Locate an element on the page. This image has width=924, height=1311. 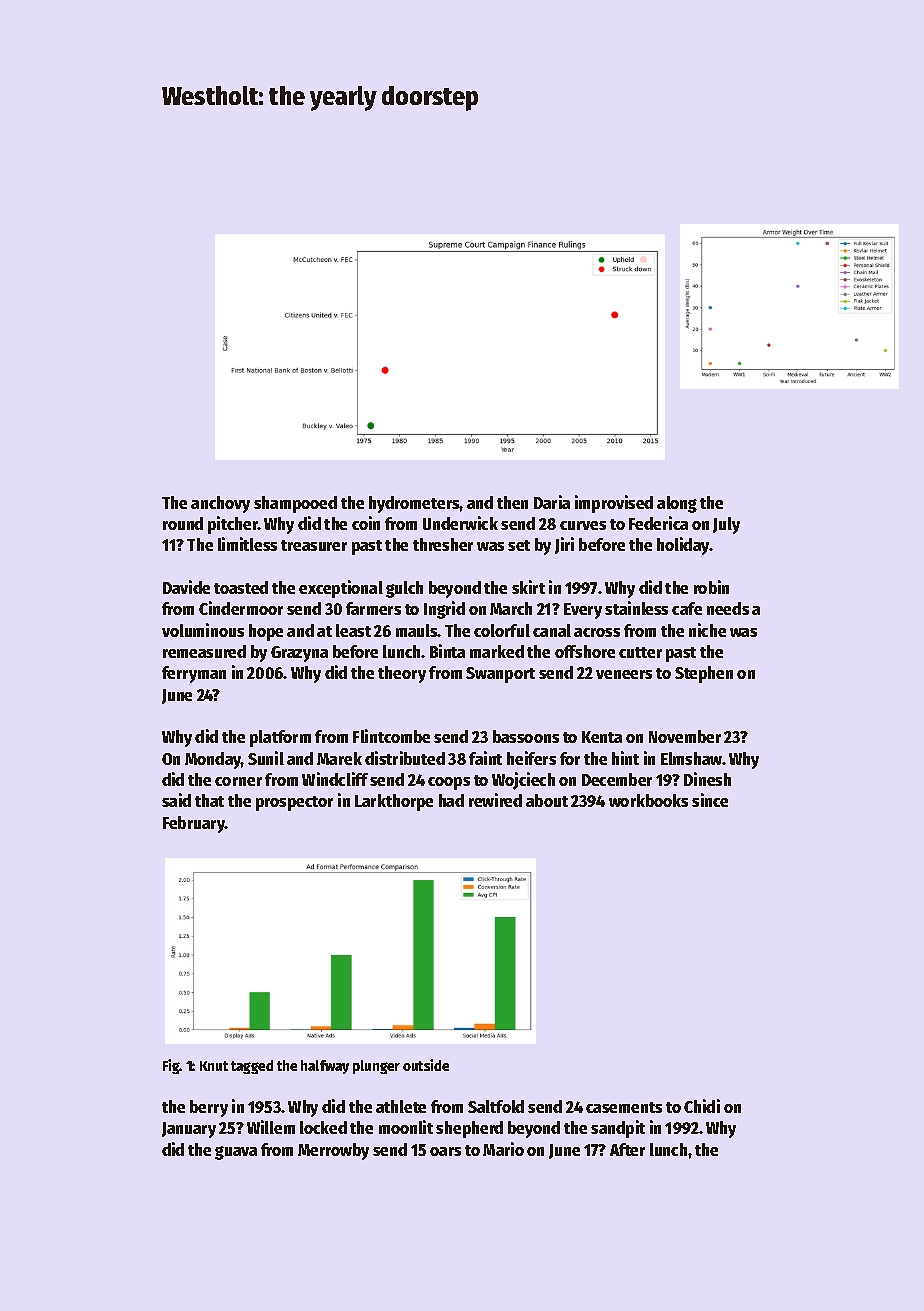
round is located at coordinates (183, 523).
